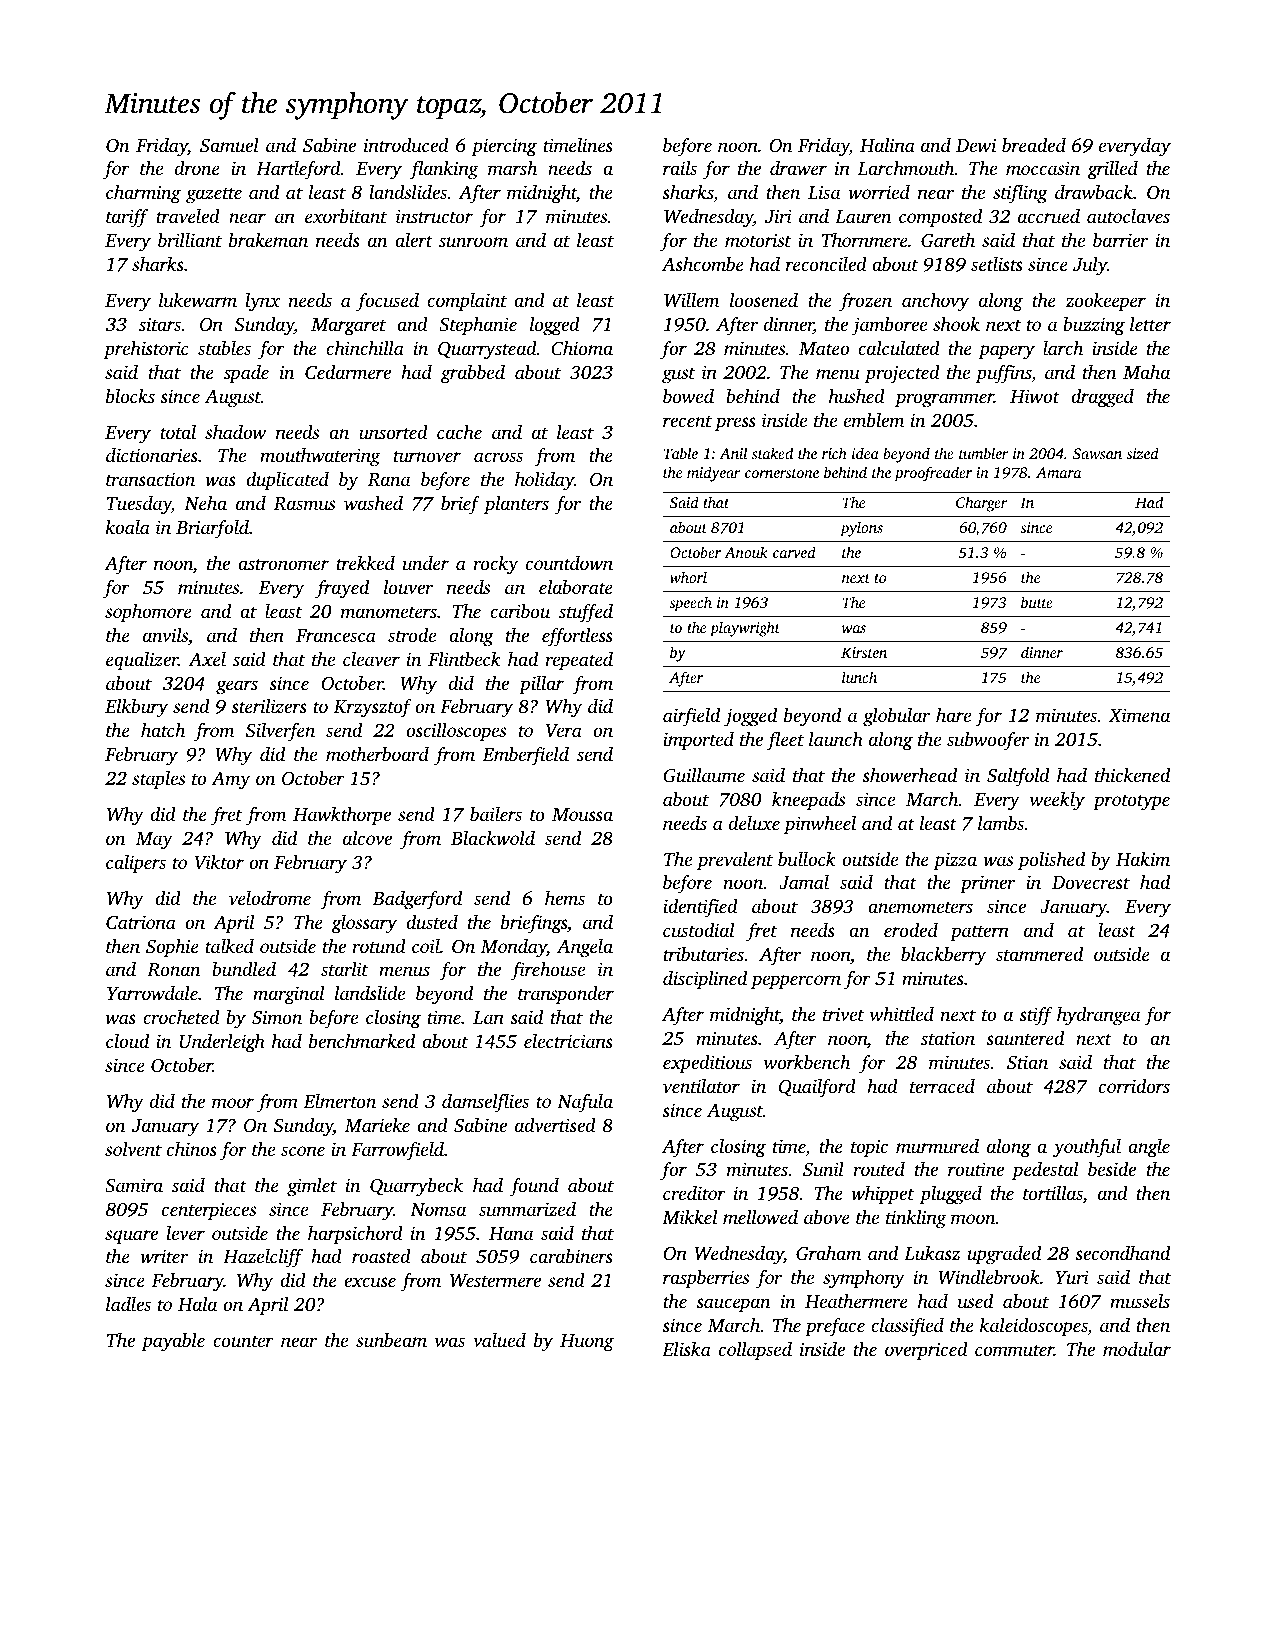  What do you see at coordinates (417, 900) in the page?
I see `Badgerford` at bounding box center [417, 900].
